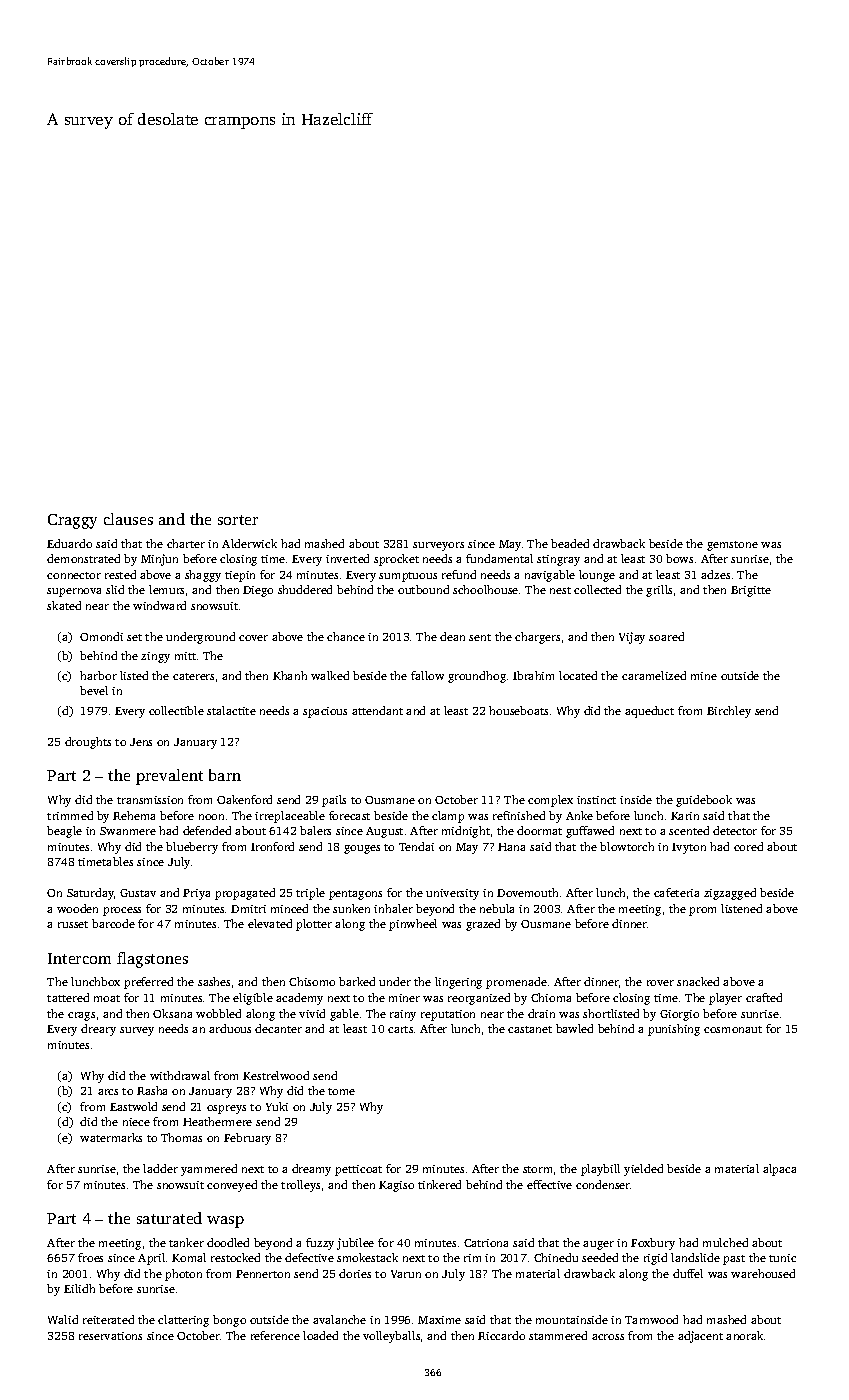 This screenshot has height=1400, width=849. I want to click on Ironford, so click(272, 846).
